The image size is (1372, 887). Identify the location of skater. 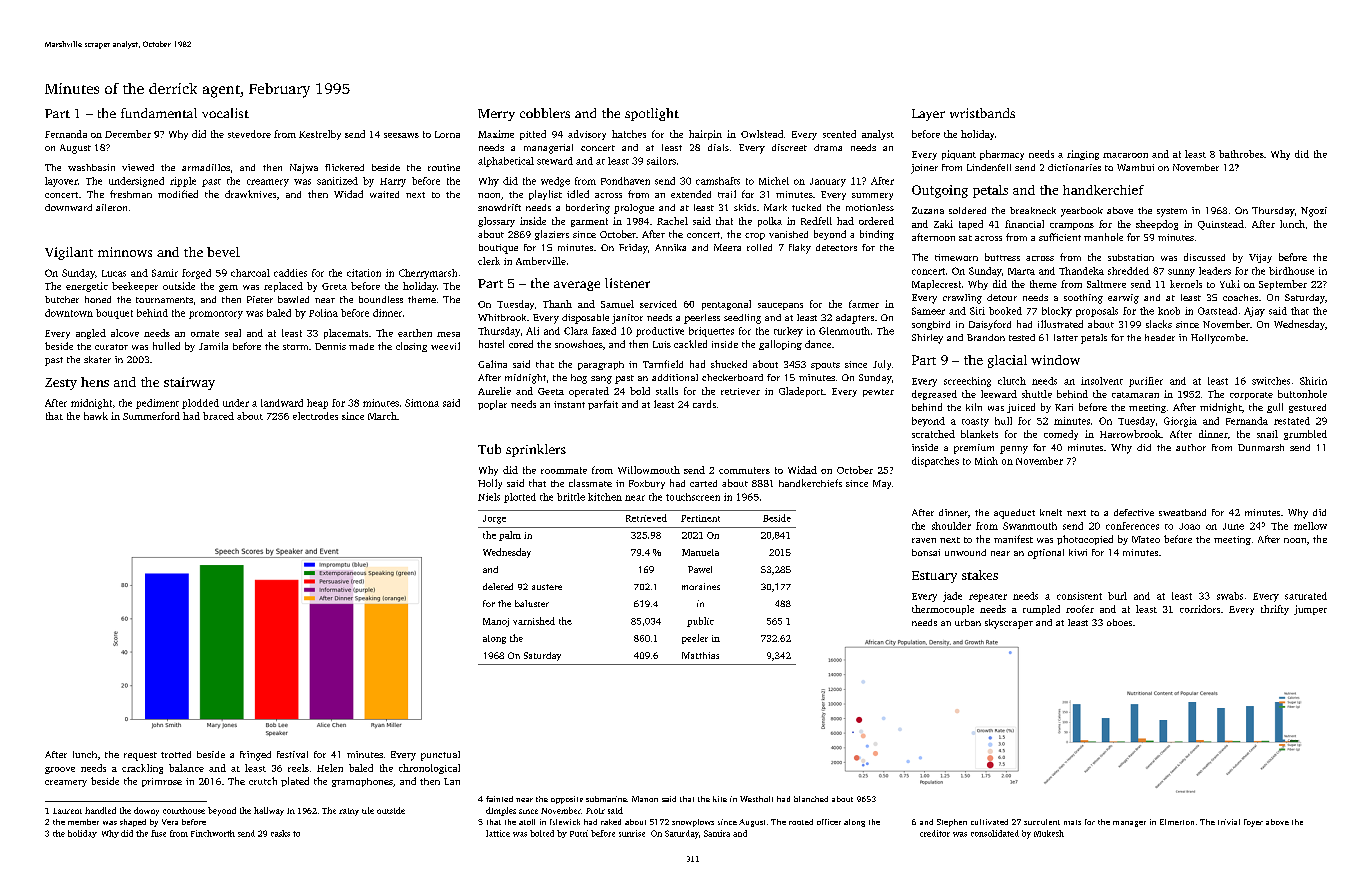
(97, 359).
